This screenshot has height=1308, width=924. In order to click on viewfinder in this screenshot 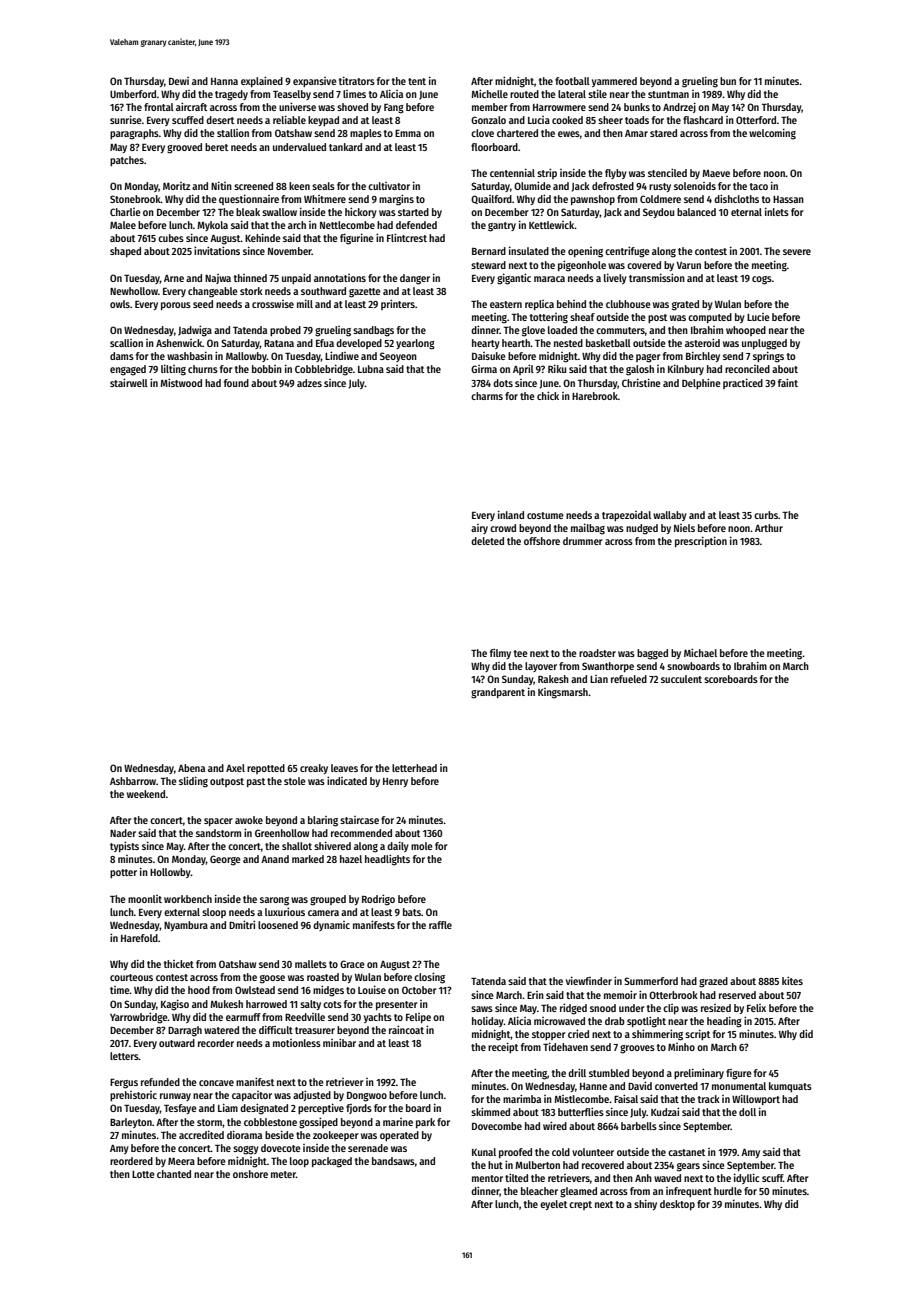, I will do `click(589, 980)`.
